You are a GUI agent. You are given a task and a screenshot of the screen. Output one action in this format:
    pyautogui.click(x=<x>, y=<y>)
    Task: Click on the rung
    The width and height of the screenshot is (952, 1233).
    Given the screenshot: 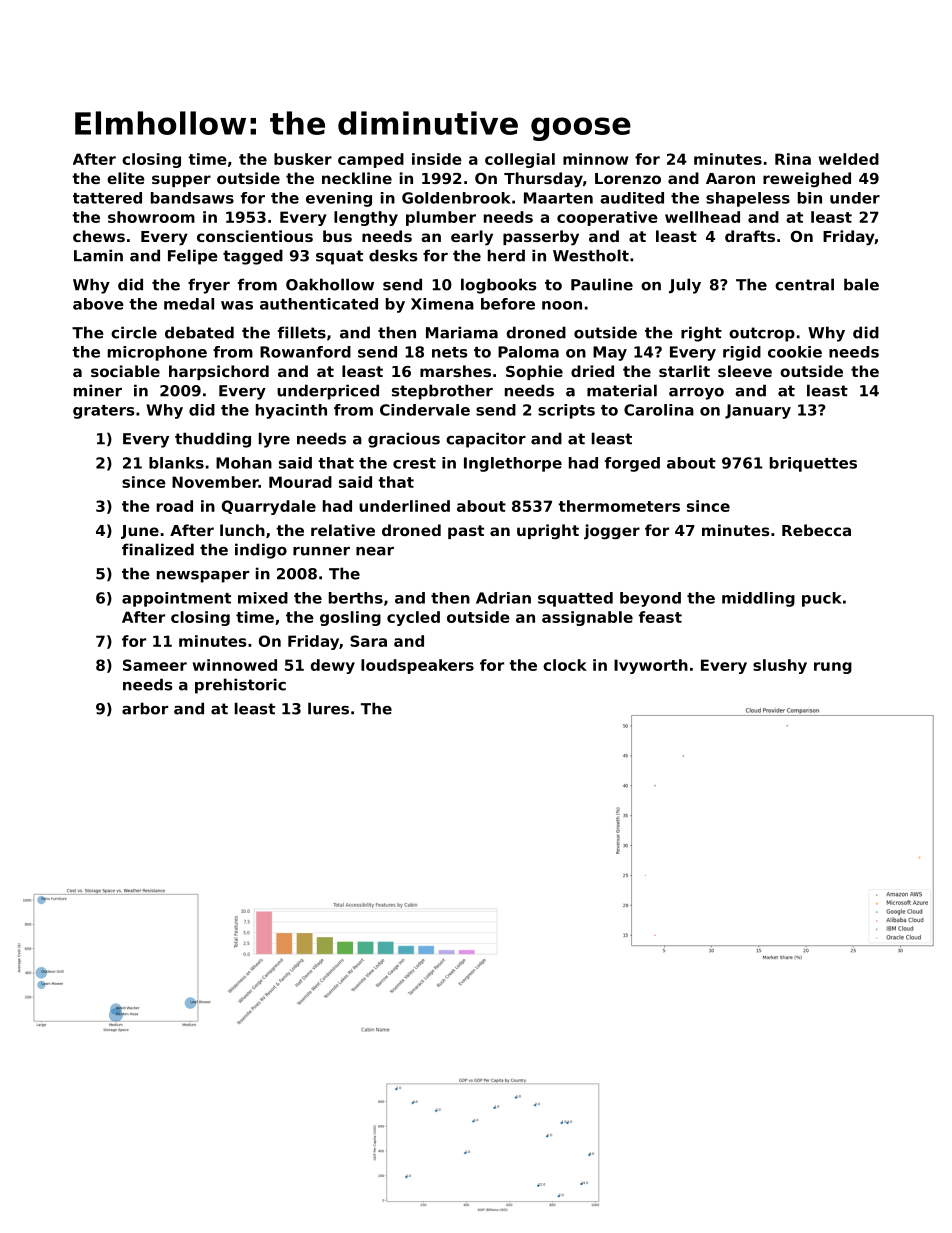 What is the action you would take?
    pyautogui.click(x=833, y=668)
